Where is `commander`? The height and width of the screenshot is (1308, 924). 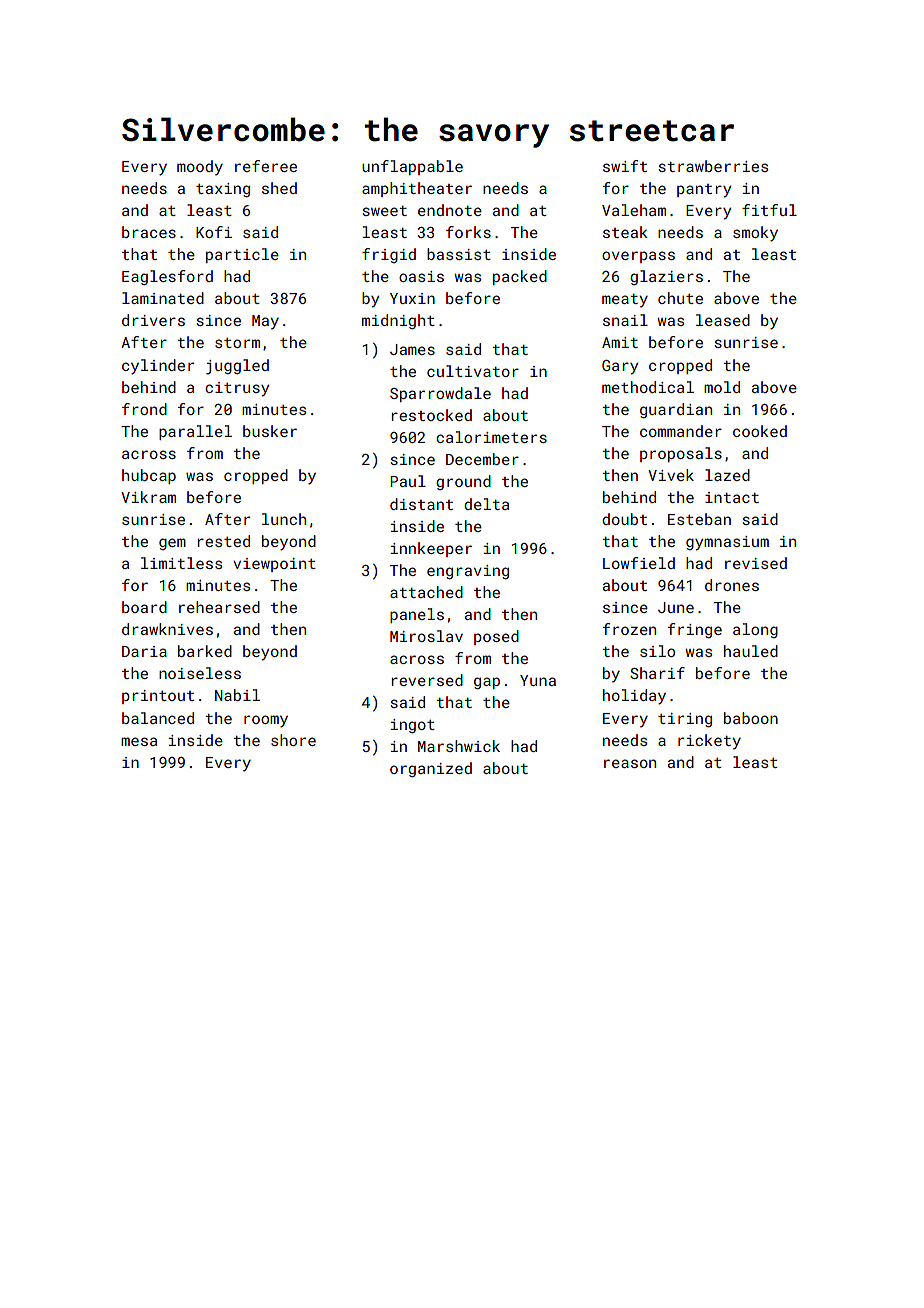 commander is located at coordinates (681, 431).
